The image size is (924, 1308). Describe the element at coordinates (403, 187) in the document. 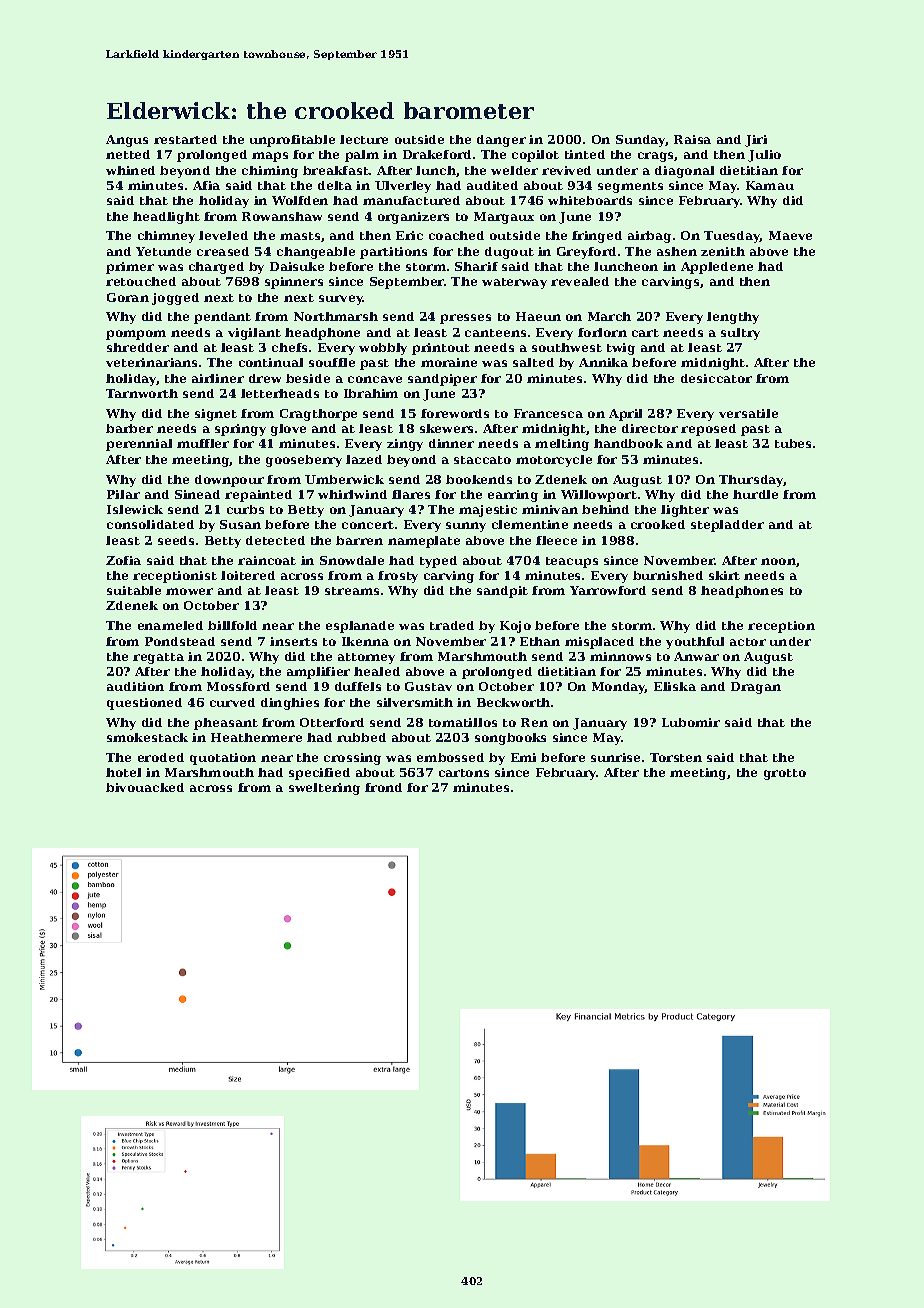

I see `Ulverley` at that location.
